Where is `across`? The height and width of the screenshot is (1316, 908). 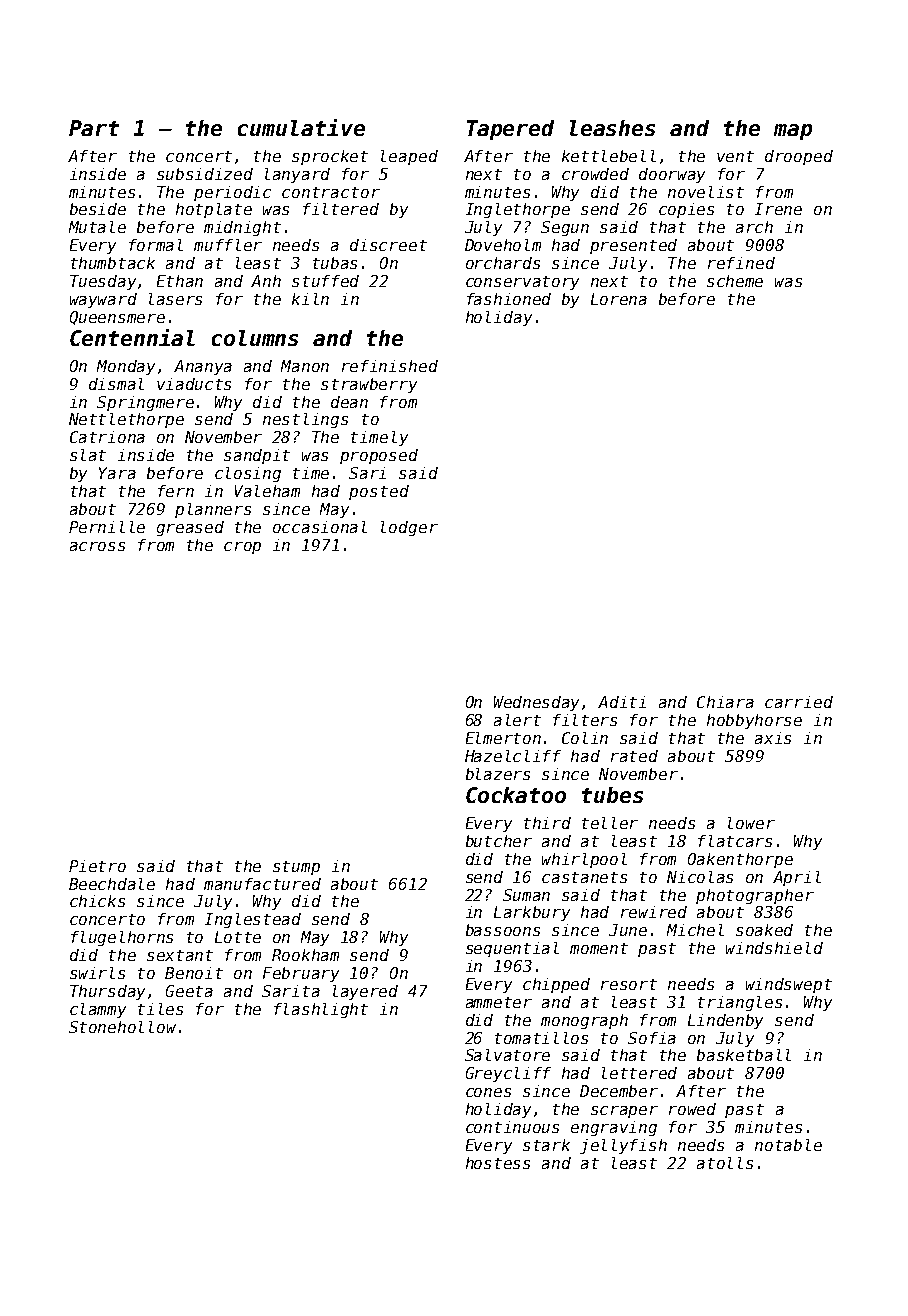
across is located at coordinates (97, 546).
